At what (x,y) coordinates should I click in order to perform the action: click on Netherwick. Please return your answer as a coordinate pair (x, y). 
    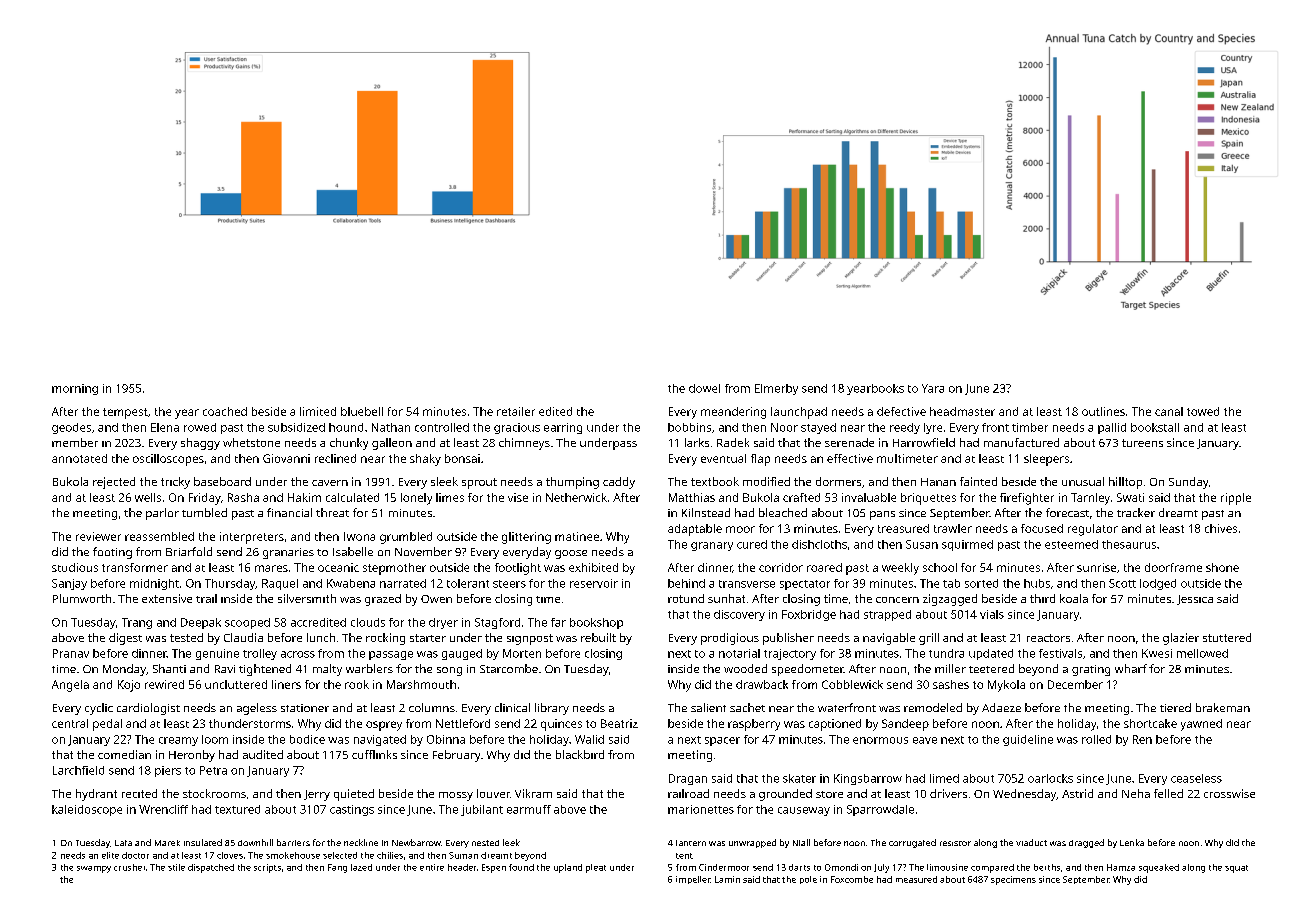
    Looking at the image, I should click on (576, 497).
